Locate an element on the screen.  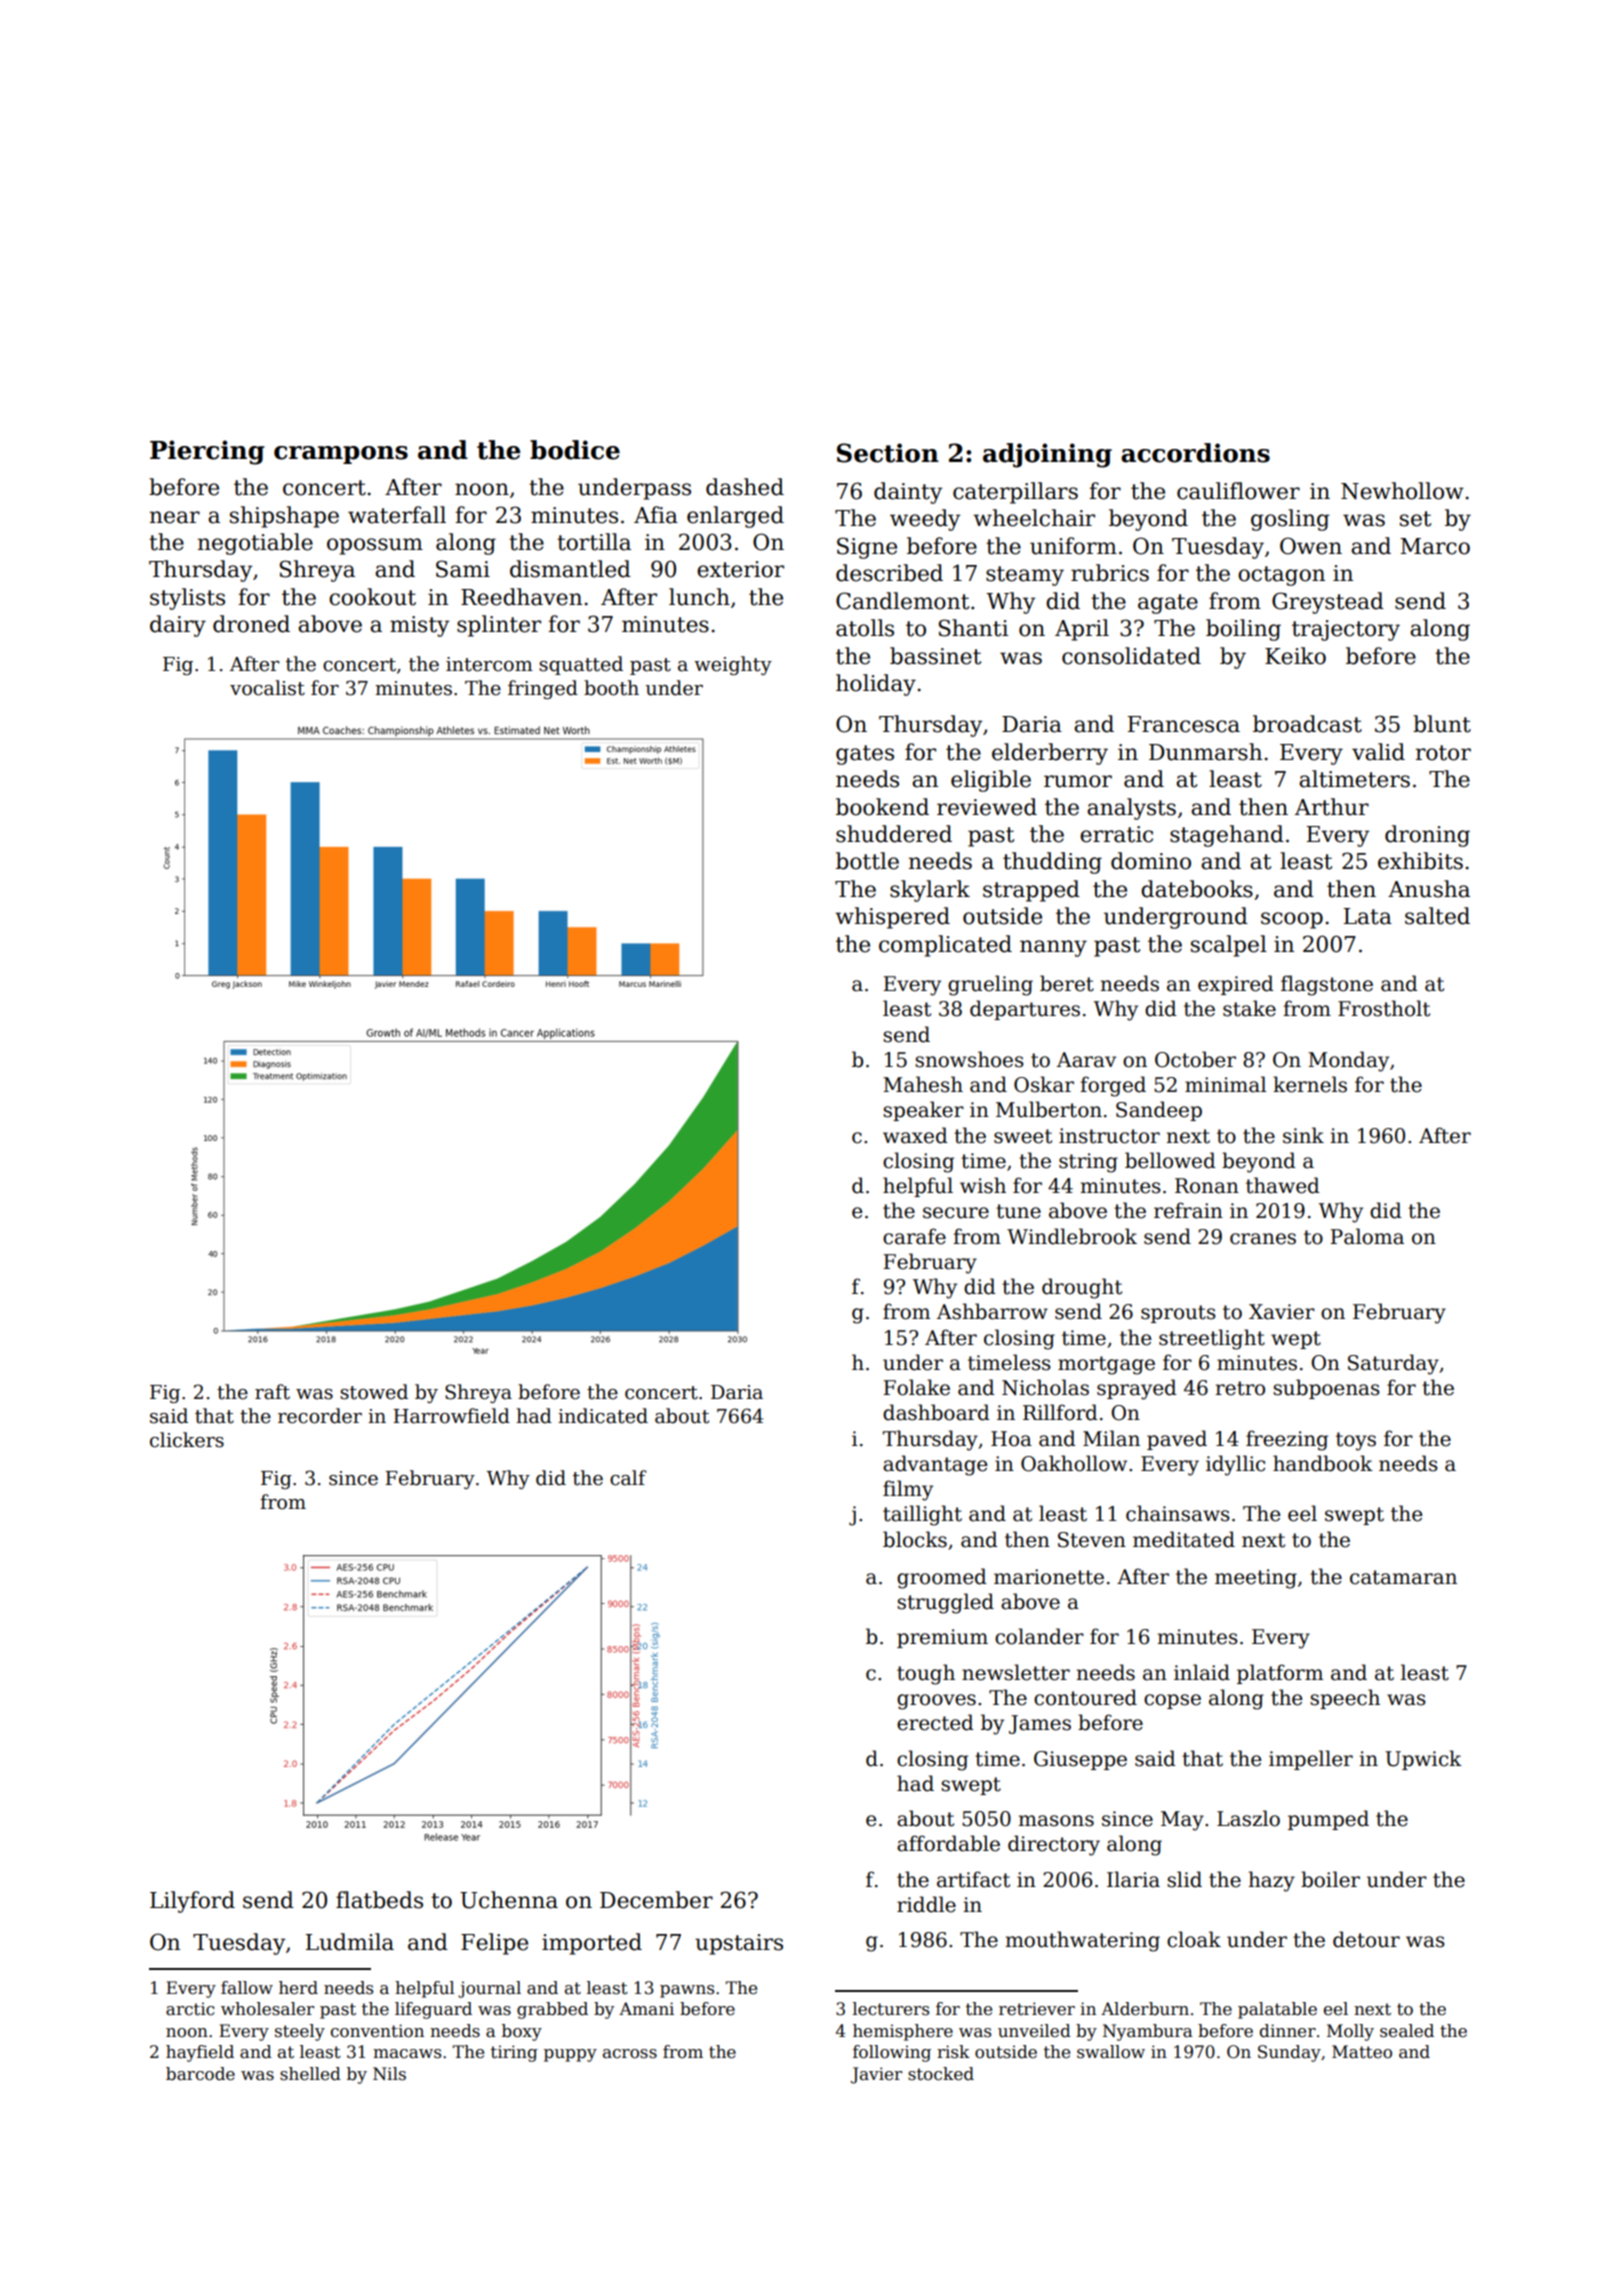
erected is located at coordinates (935, 1722).
